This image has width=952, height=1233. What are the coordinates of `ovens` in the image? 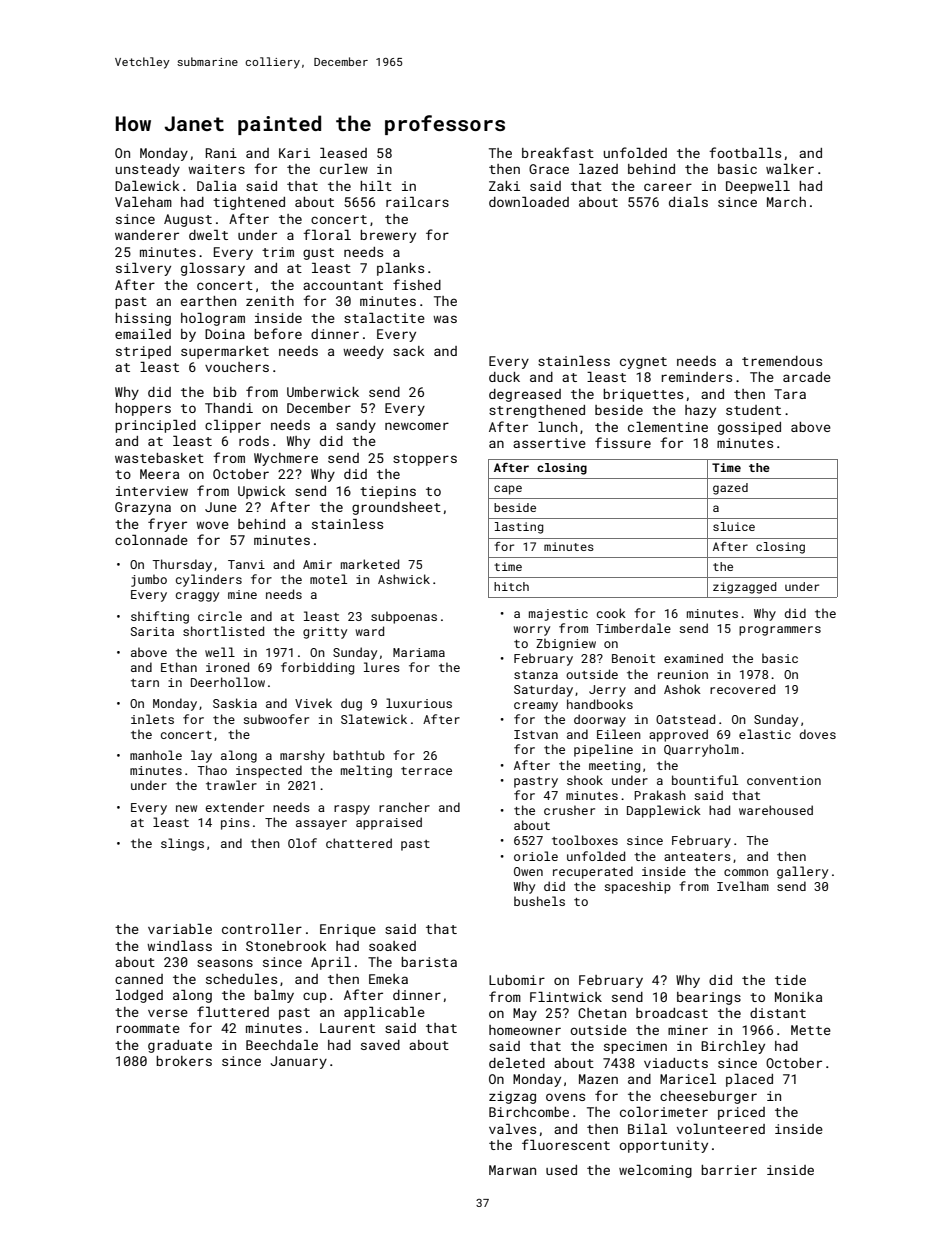 It's located at (565, 1097).
